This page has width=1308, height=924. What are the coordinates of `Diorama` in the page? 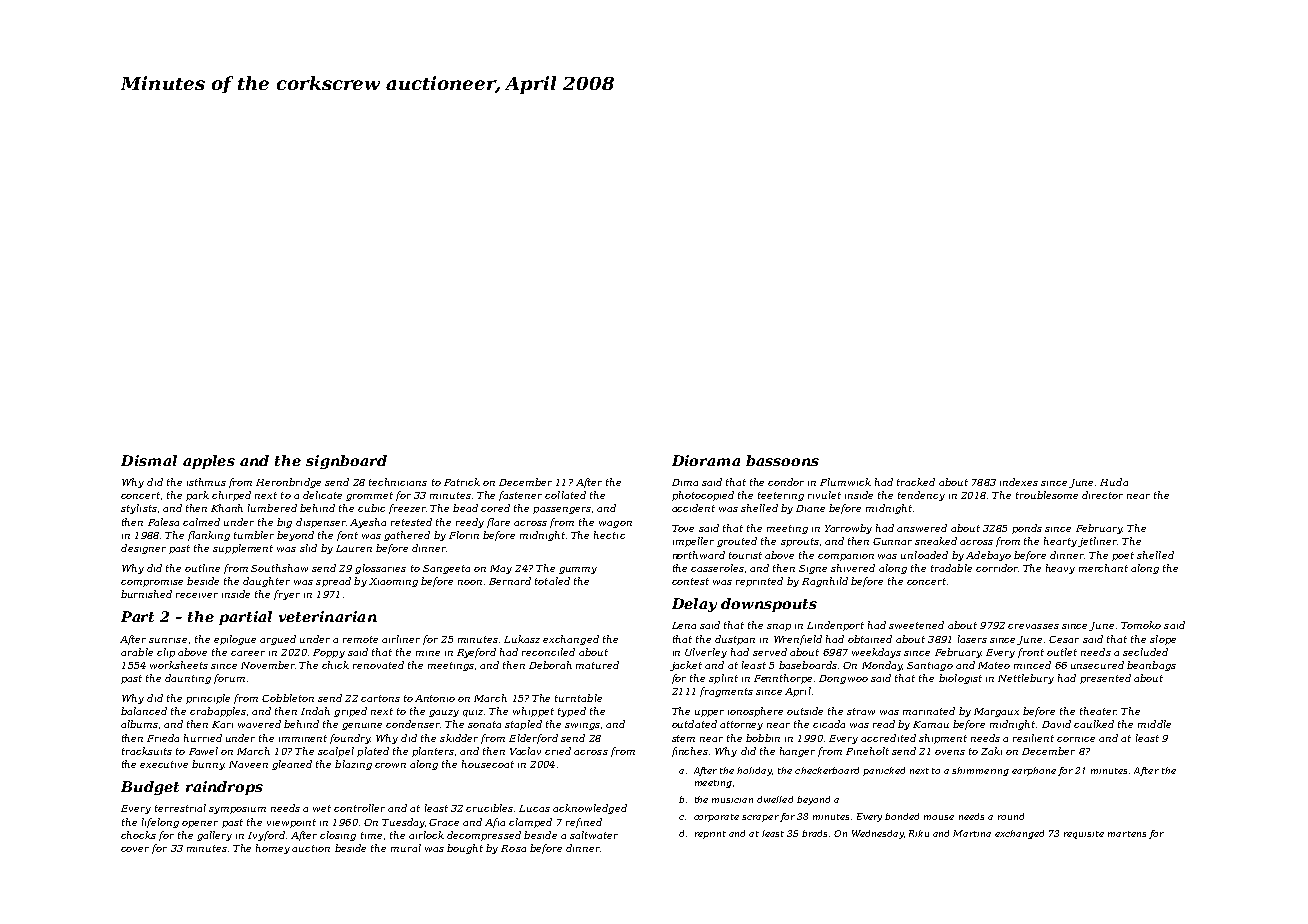 It's located at (706, 460).
